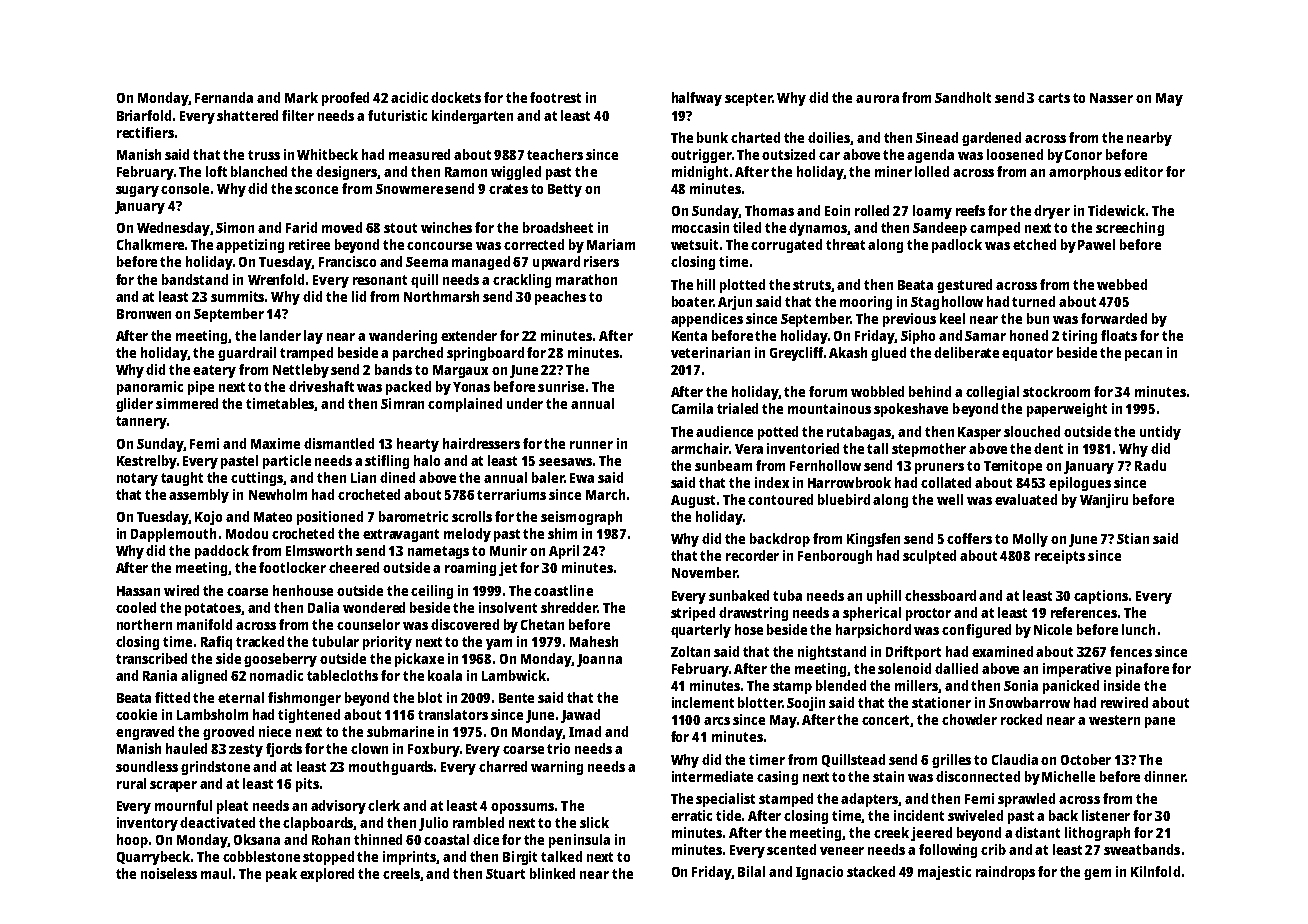 The height and width of the screenshot is (924, 1308). Describe the element at coordinates (250, 246) in the screenshot. I see `appetizing` at that location.
